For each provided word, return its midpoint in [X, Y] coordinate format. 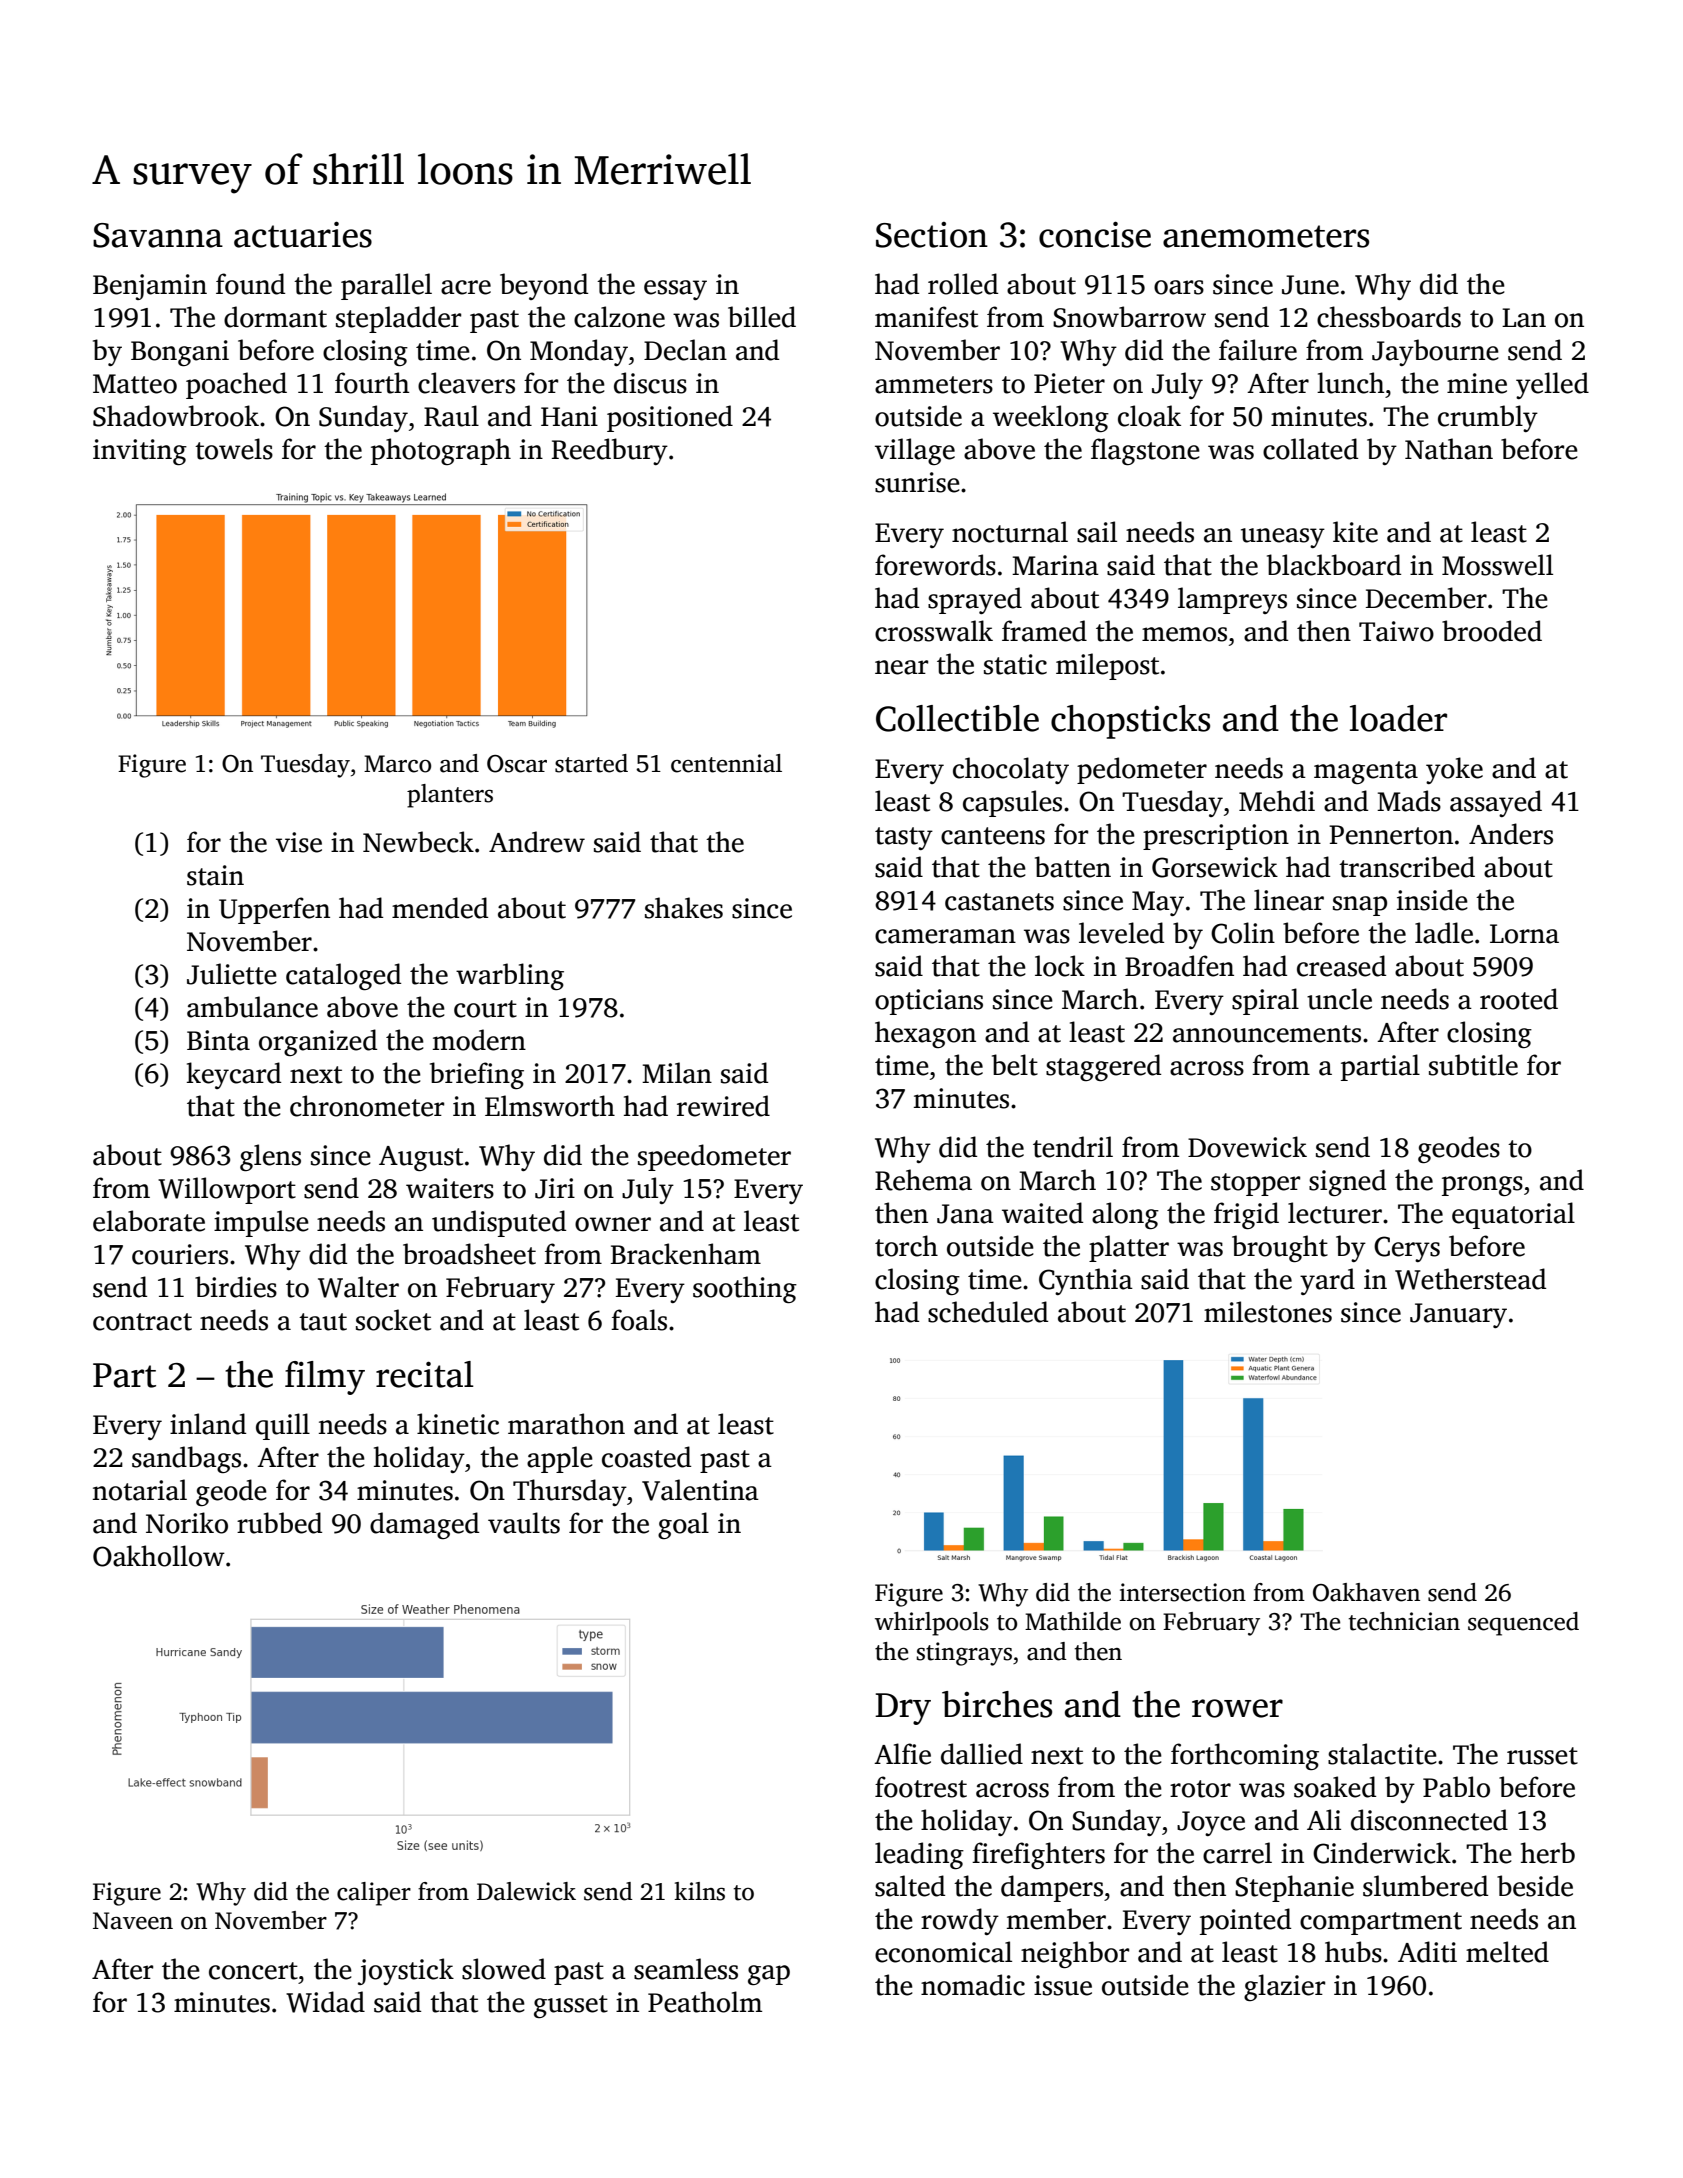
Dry [903, 1709]
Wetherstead [1470, 1279]
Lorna [1524, 934]
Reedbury [610, 451]
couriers [180, 1254]
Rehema [923, 1180]
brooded [1492, 631]
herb [1548, 1853]
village [915, 451]
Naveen [133, 1921]
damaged [424, 1525]
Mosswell [1497, 565]
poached [236, 385]
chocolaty [1011, 770]
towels [234, 449]
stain [215, 875]
